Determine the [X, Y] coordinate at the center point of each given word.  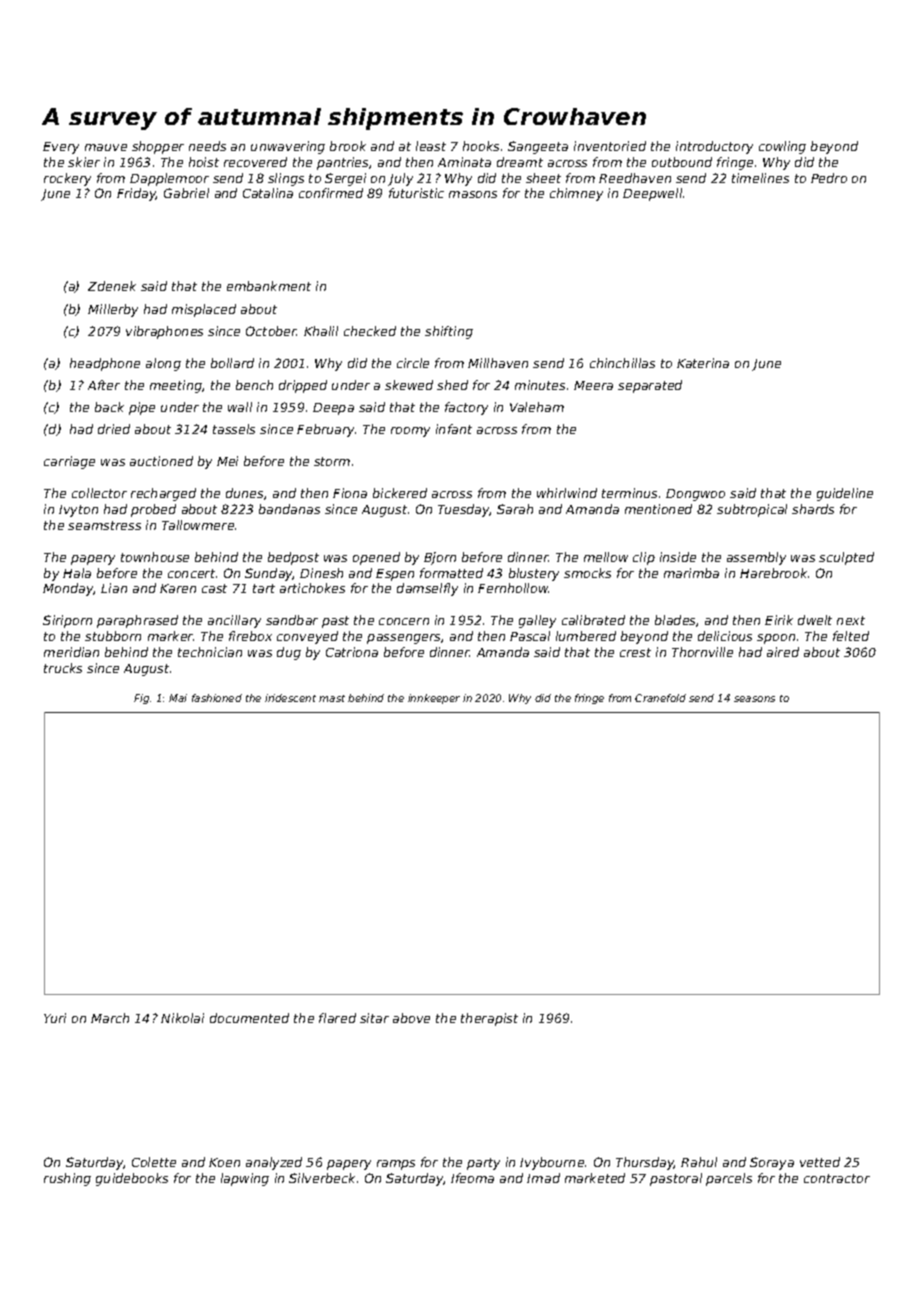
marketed [595, 1178]
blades [675, 620]
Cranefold [660, 698]
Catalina [268, 193]
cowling [782, 147]
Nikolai [182, 1018]
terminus [629, 493]
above [411, 1018]
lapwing [245, 1179]
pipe [142, 408]
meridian [71, 652]
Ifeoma [472, 1178]
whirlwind [567, 493]
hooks [481, 146]
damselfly [427, 589]
